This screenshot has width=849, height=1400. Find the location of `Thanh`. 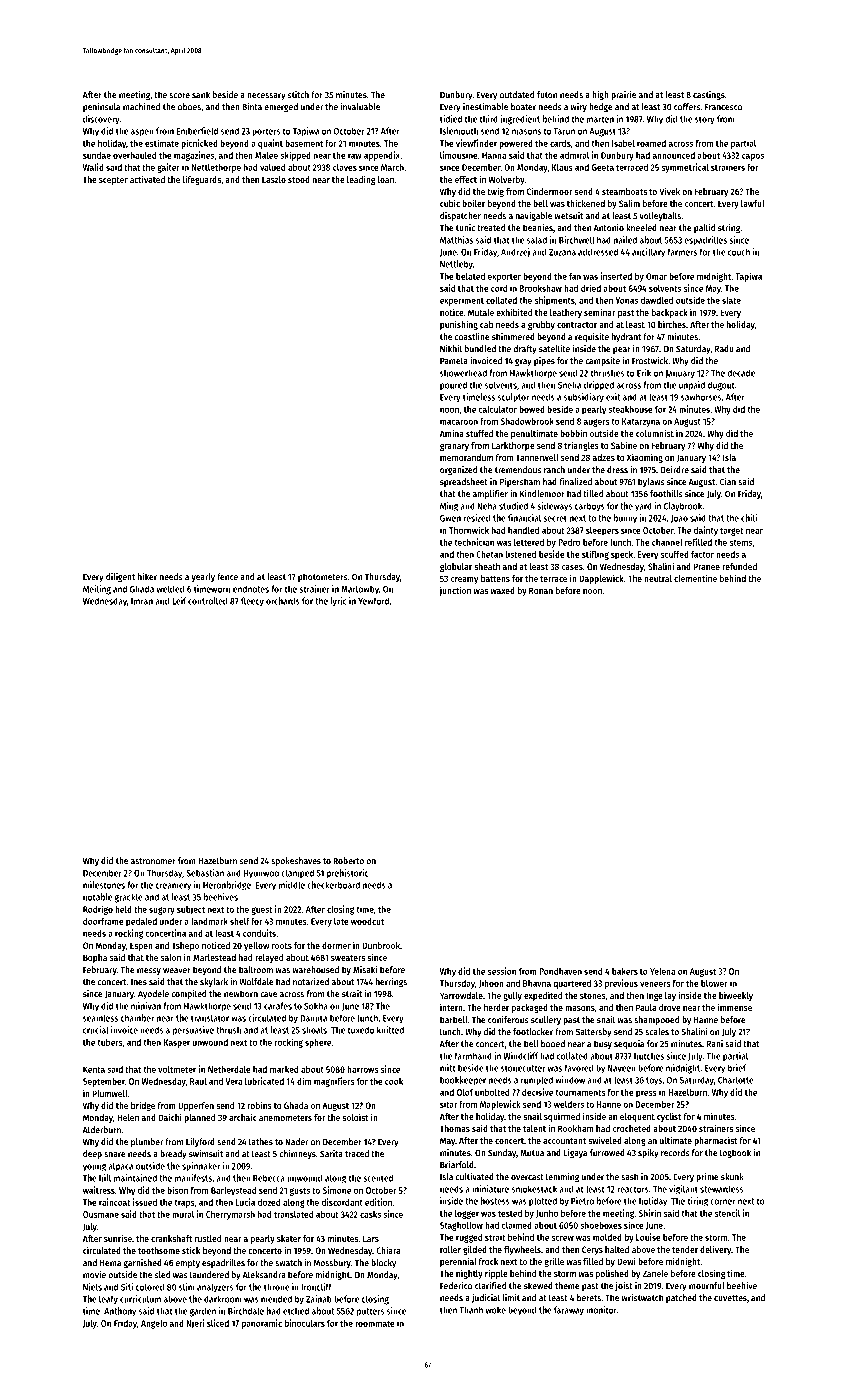

Thanh is located at coordinates (471, 1310).
